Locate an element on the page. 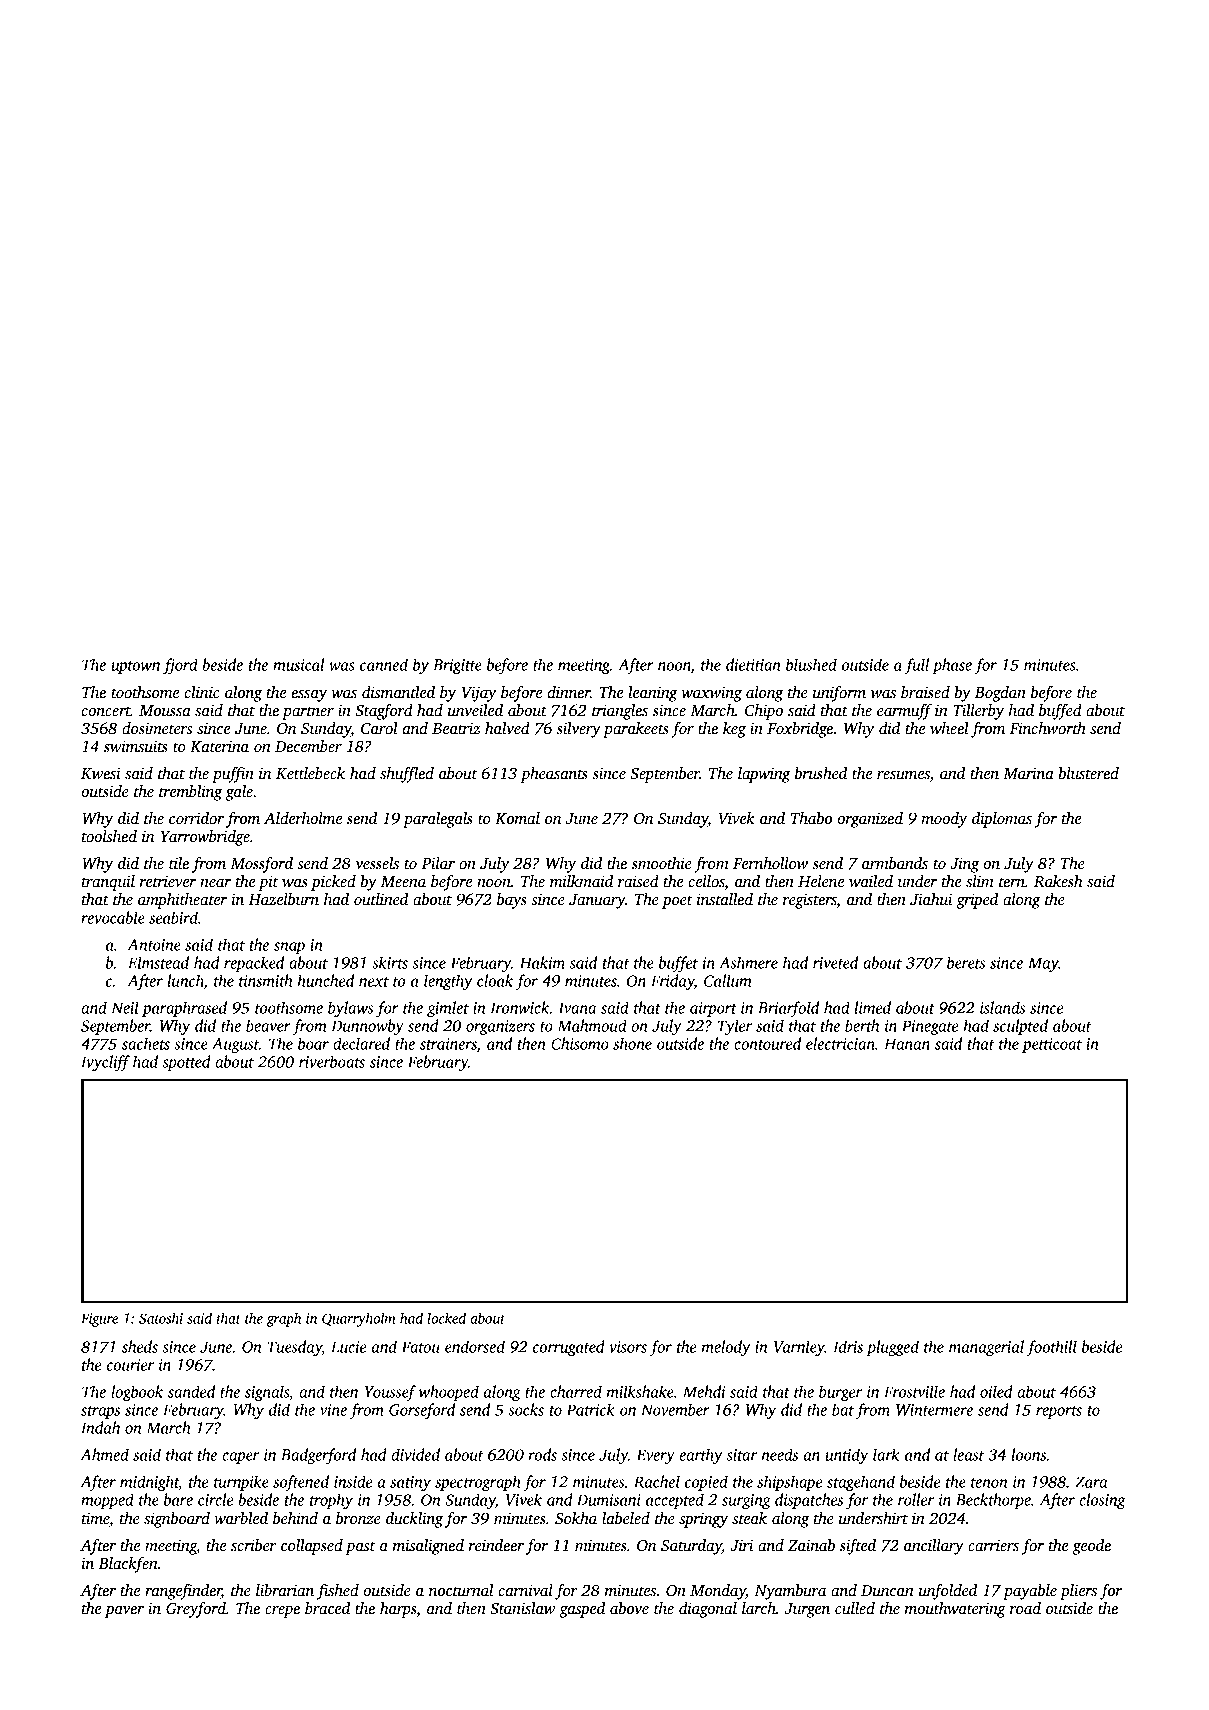  full is located at coordinates (917, 666).
